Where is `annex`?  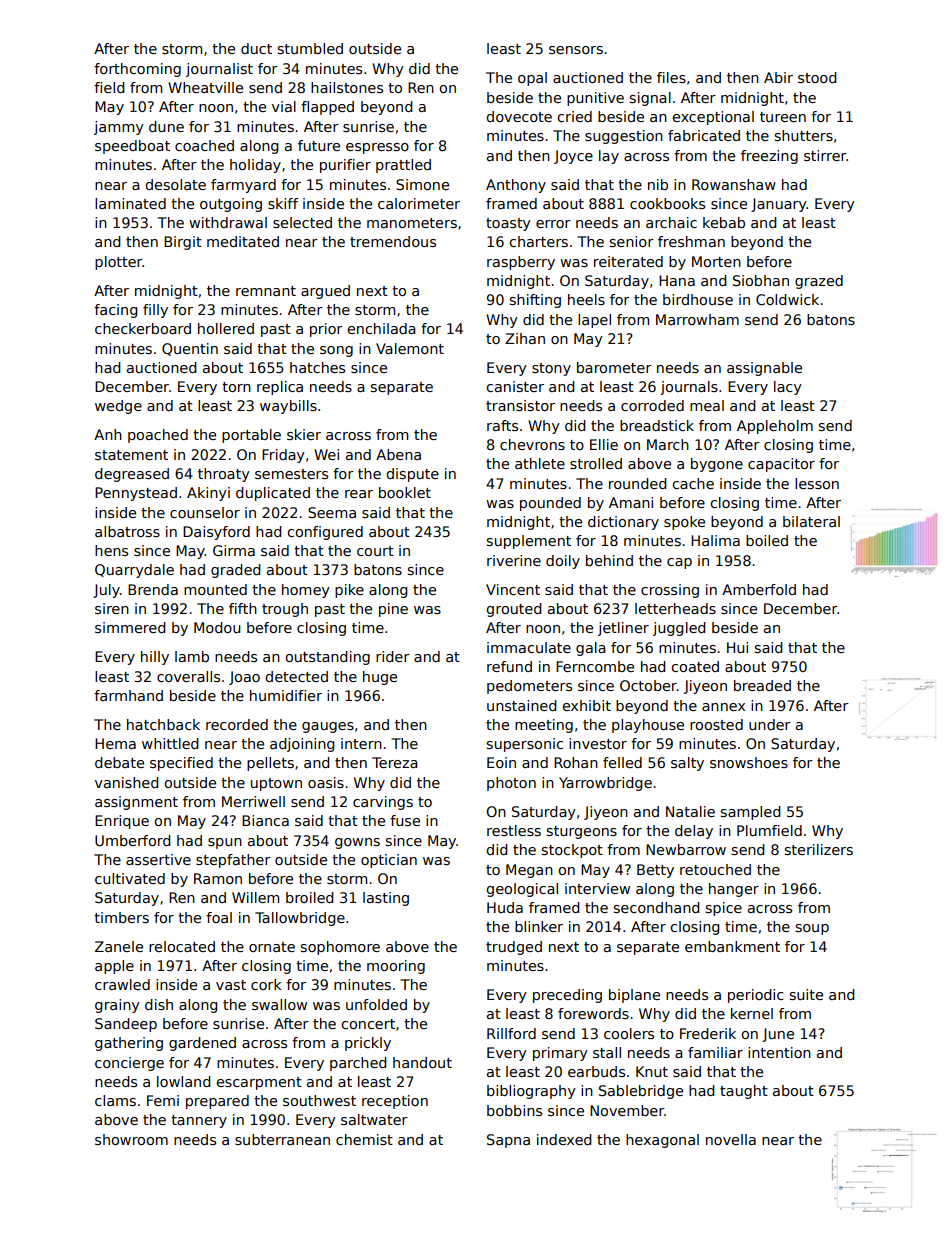 annex is located at coordinates (723, 707).
